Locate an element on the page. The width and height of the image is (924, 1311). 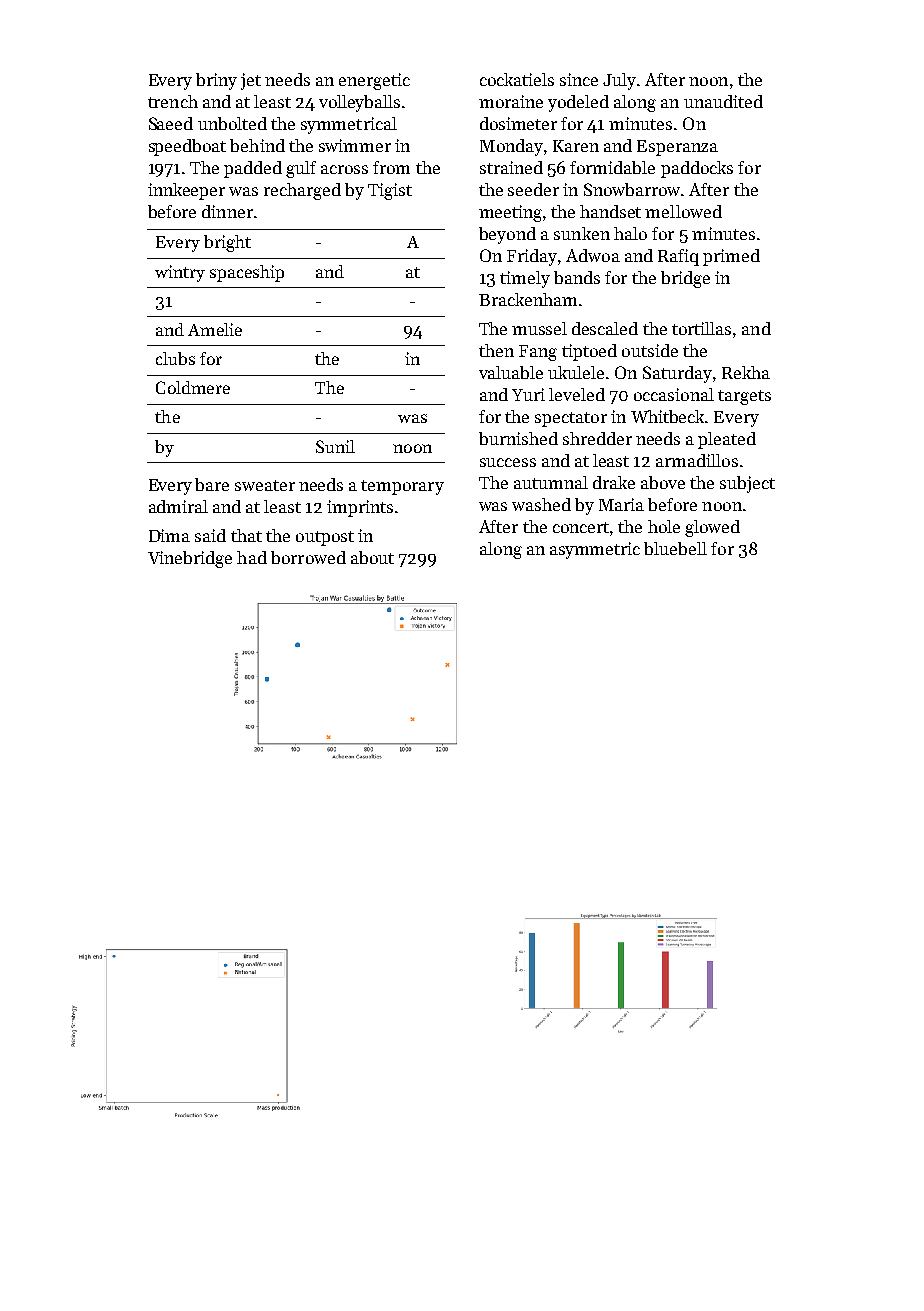
beyond is located at coordinates (507, 235).
